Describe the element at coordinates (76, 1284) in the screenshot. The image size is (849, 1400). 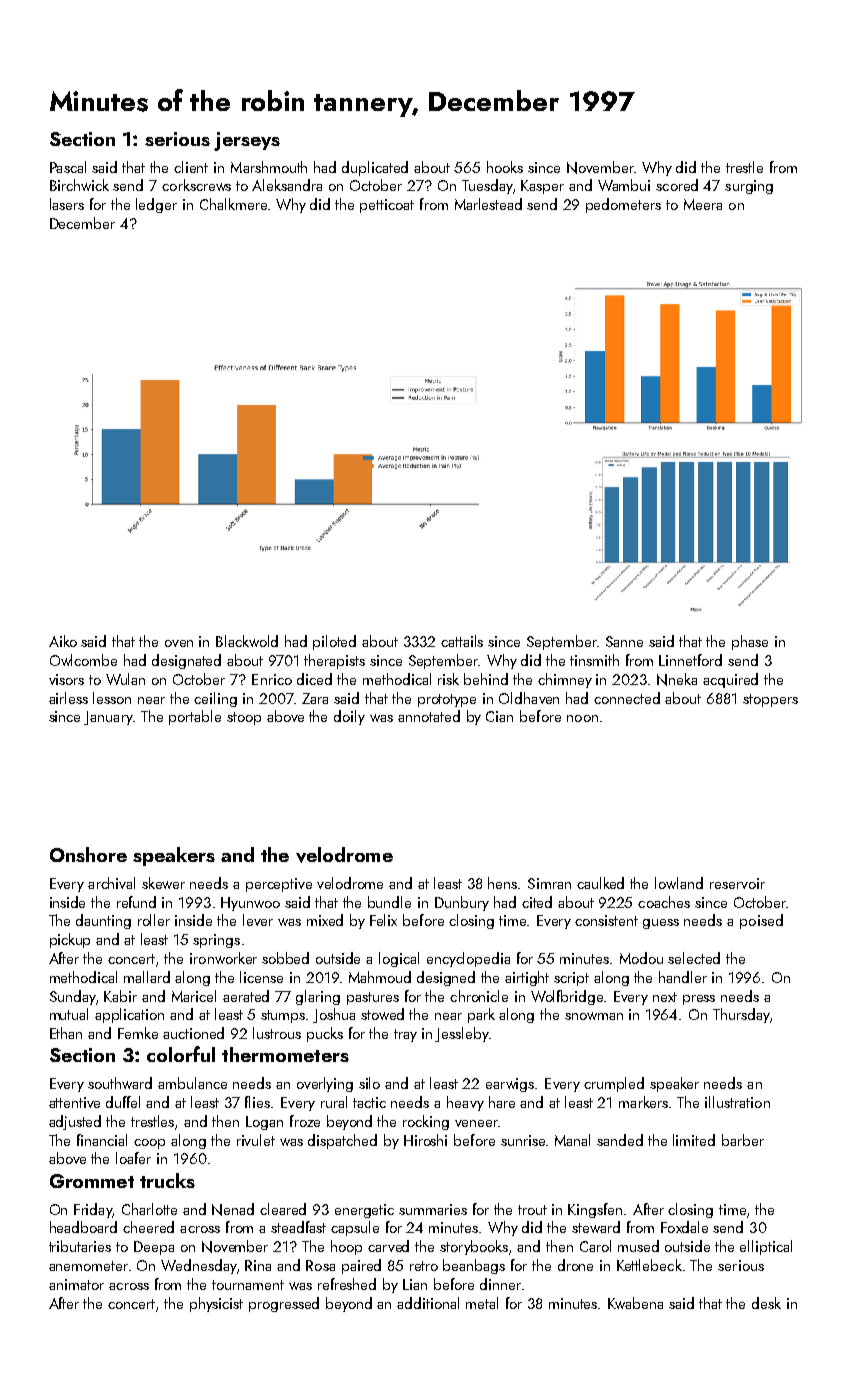
I see `animator` at that location.
